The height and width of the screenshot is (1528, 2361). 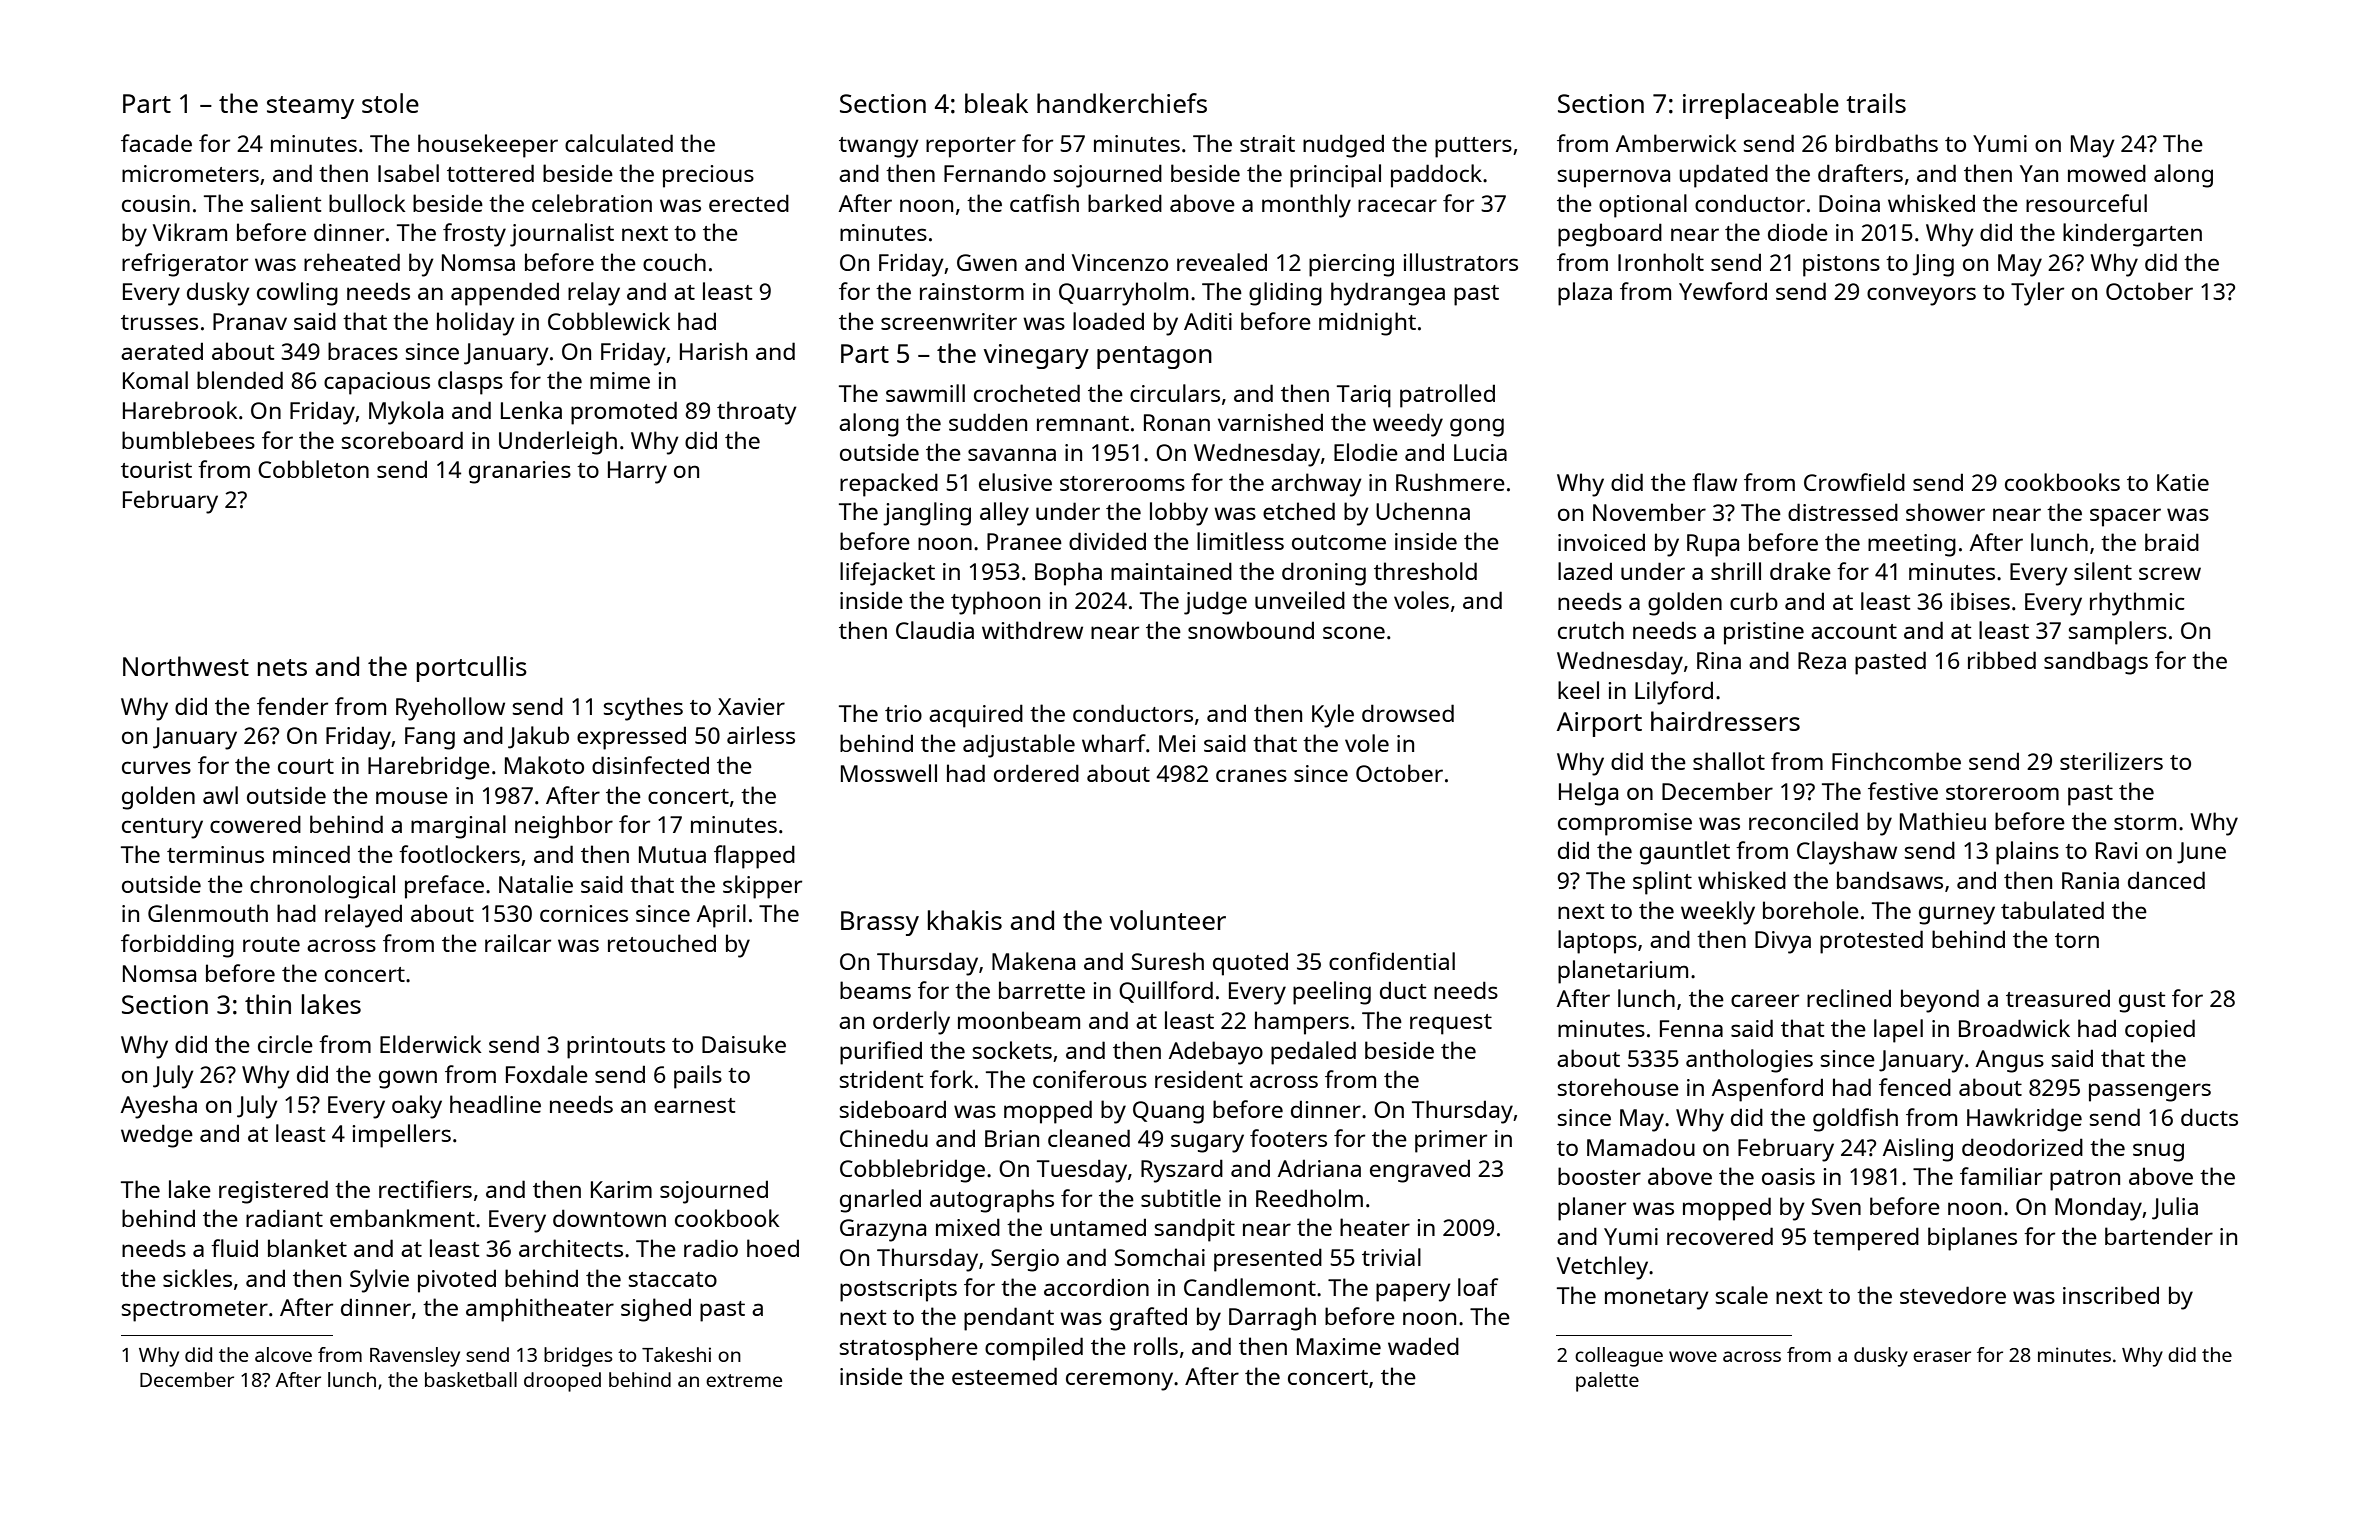 What do you see at coordinates (1480, 452) in the screenshot?
I see `Lucia` at bounding box center [1480, 452].
